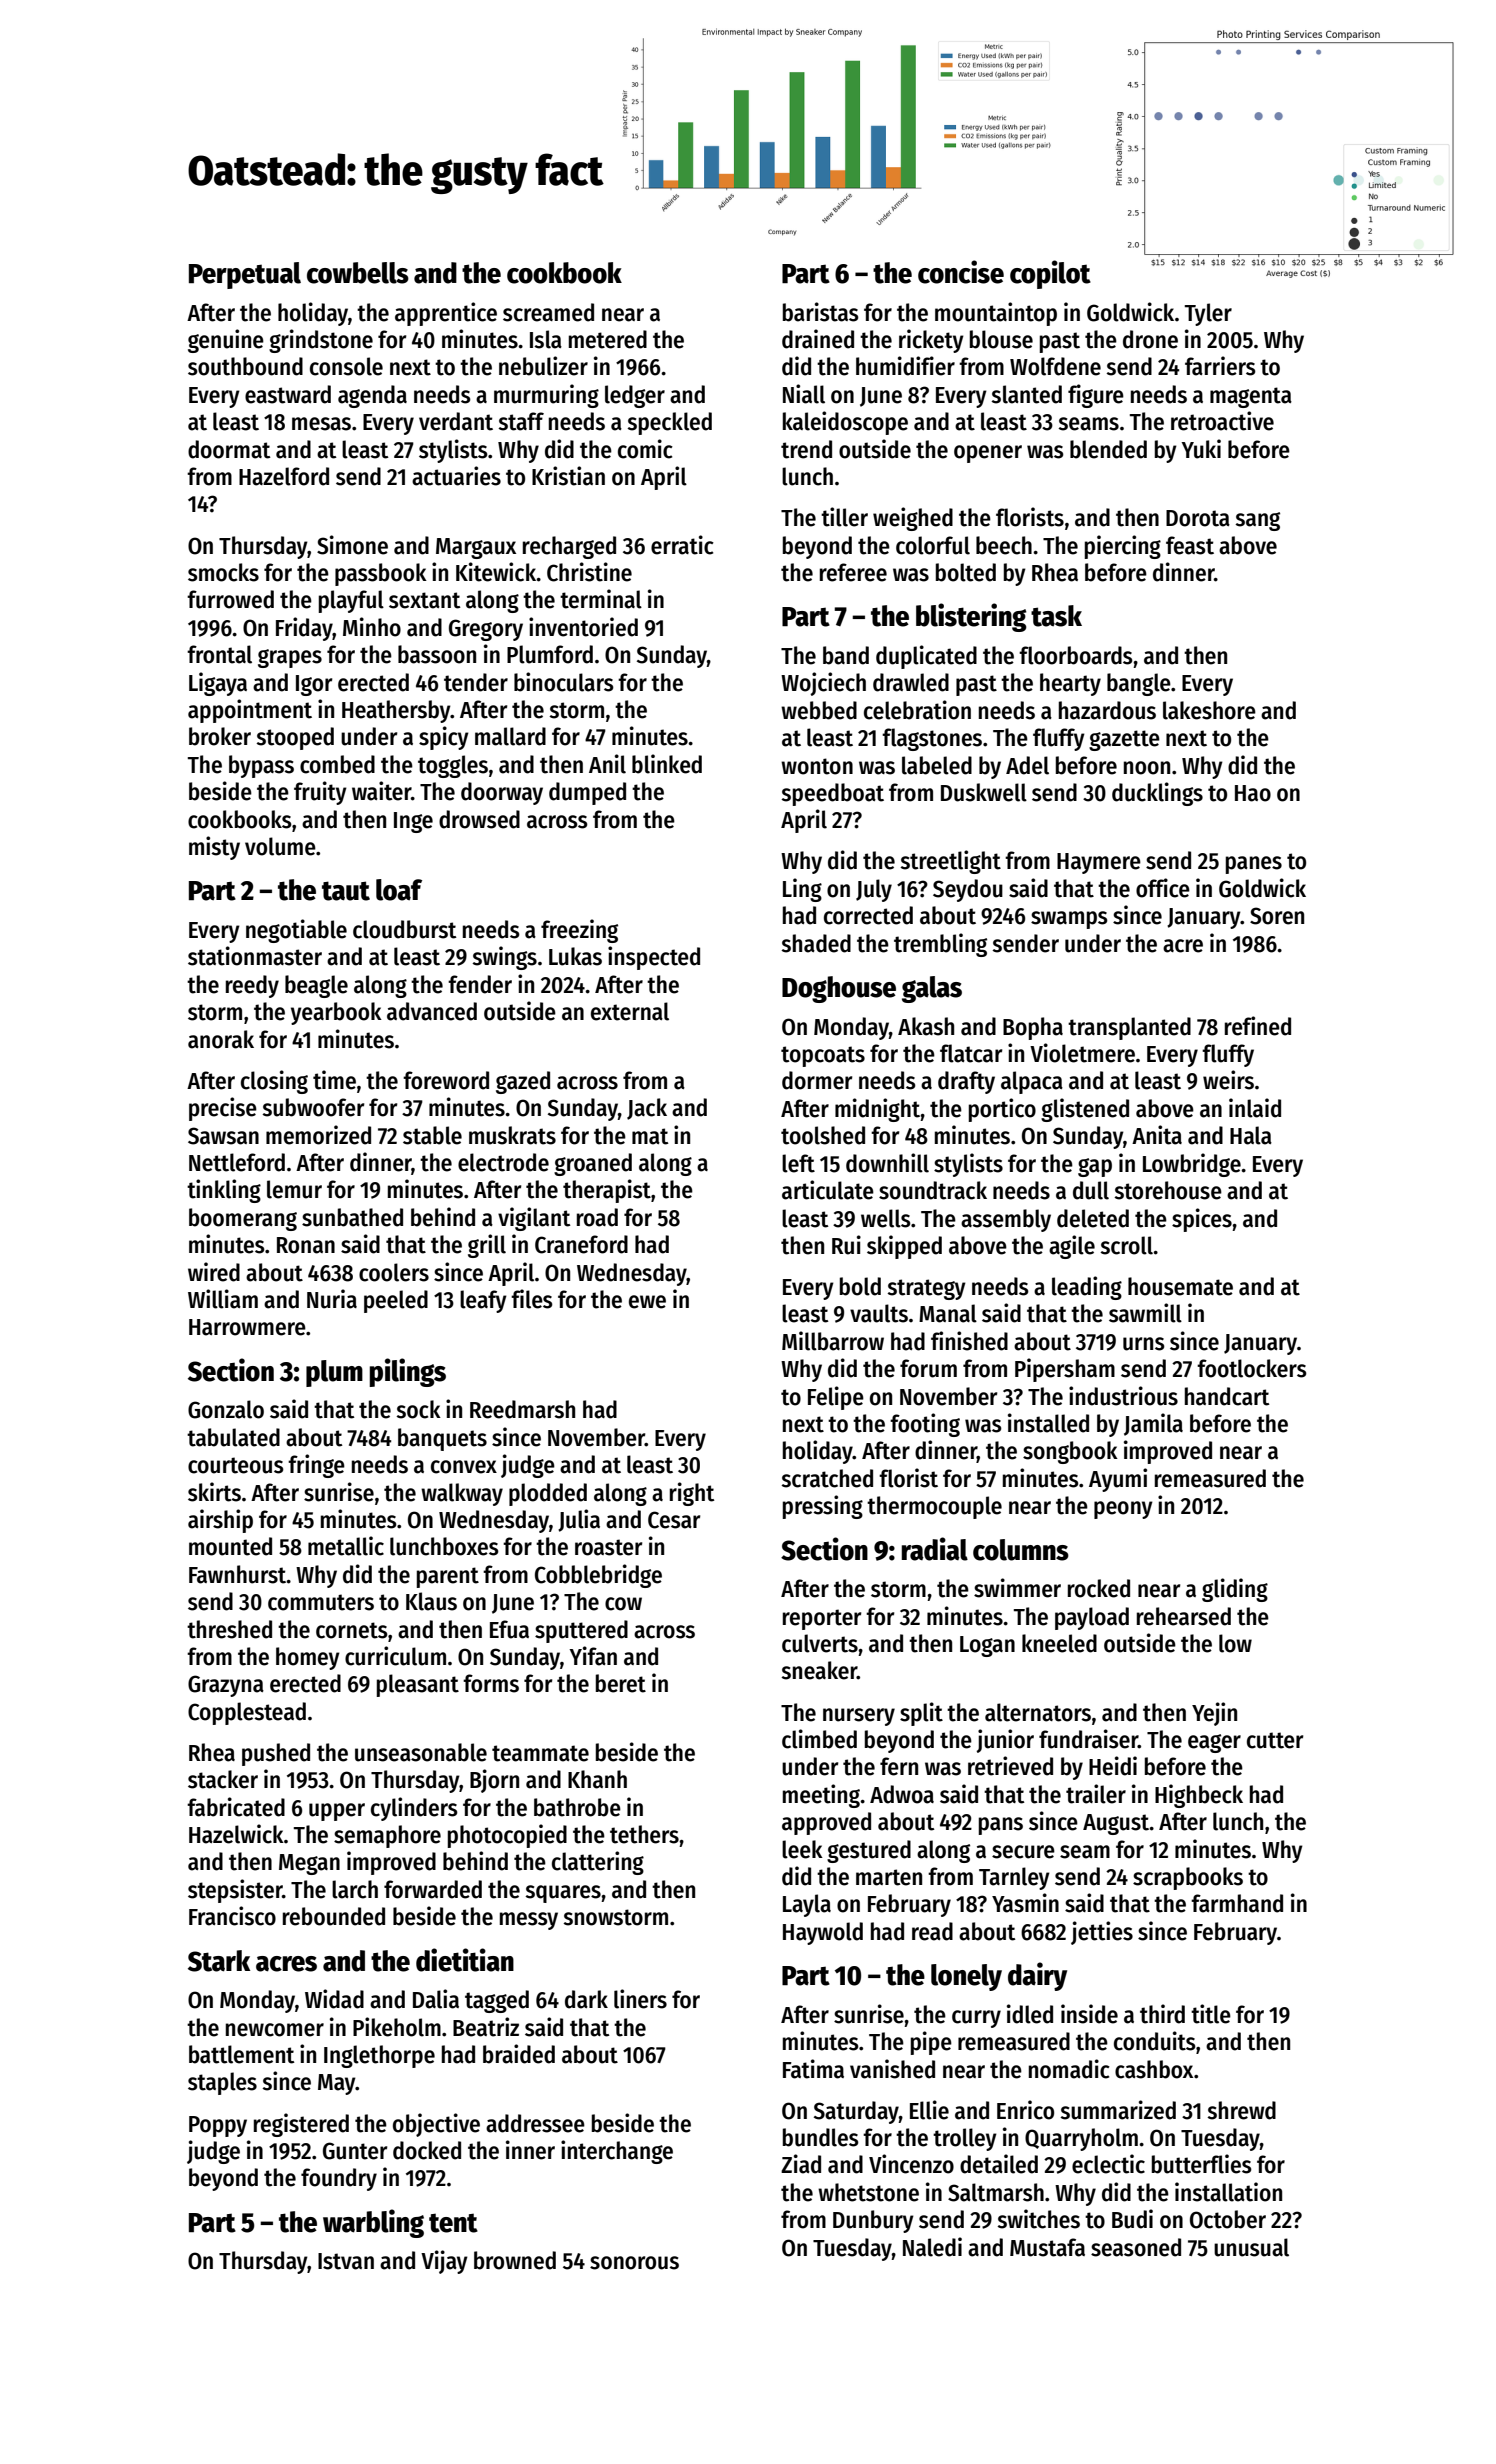  I want to click on lakeshore, so click(1209, 710).
